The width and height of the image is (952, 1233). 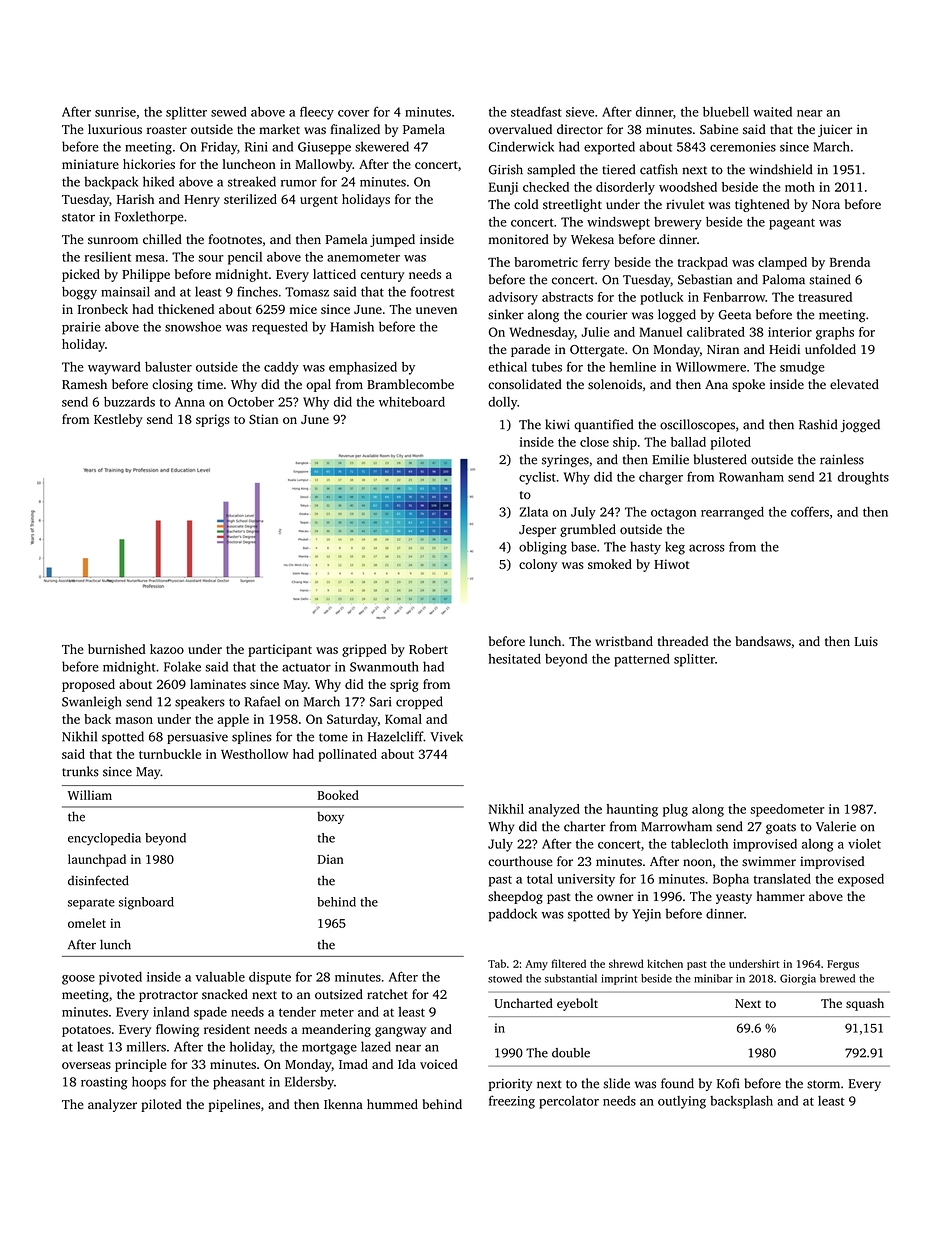 I want to click on finalized, so click(x=355, y=129).
